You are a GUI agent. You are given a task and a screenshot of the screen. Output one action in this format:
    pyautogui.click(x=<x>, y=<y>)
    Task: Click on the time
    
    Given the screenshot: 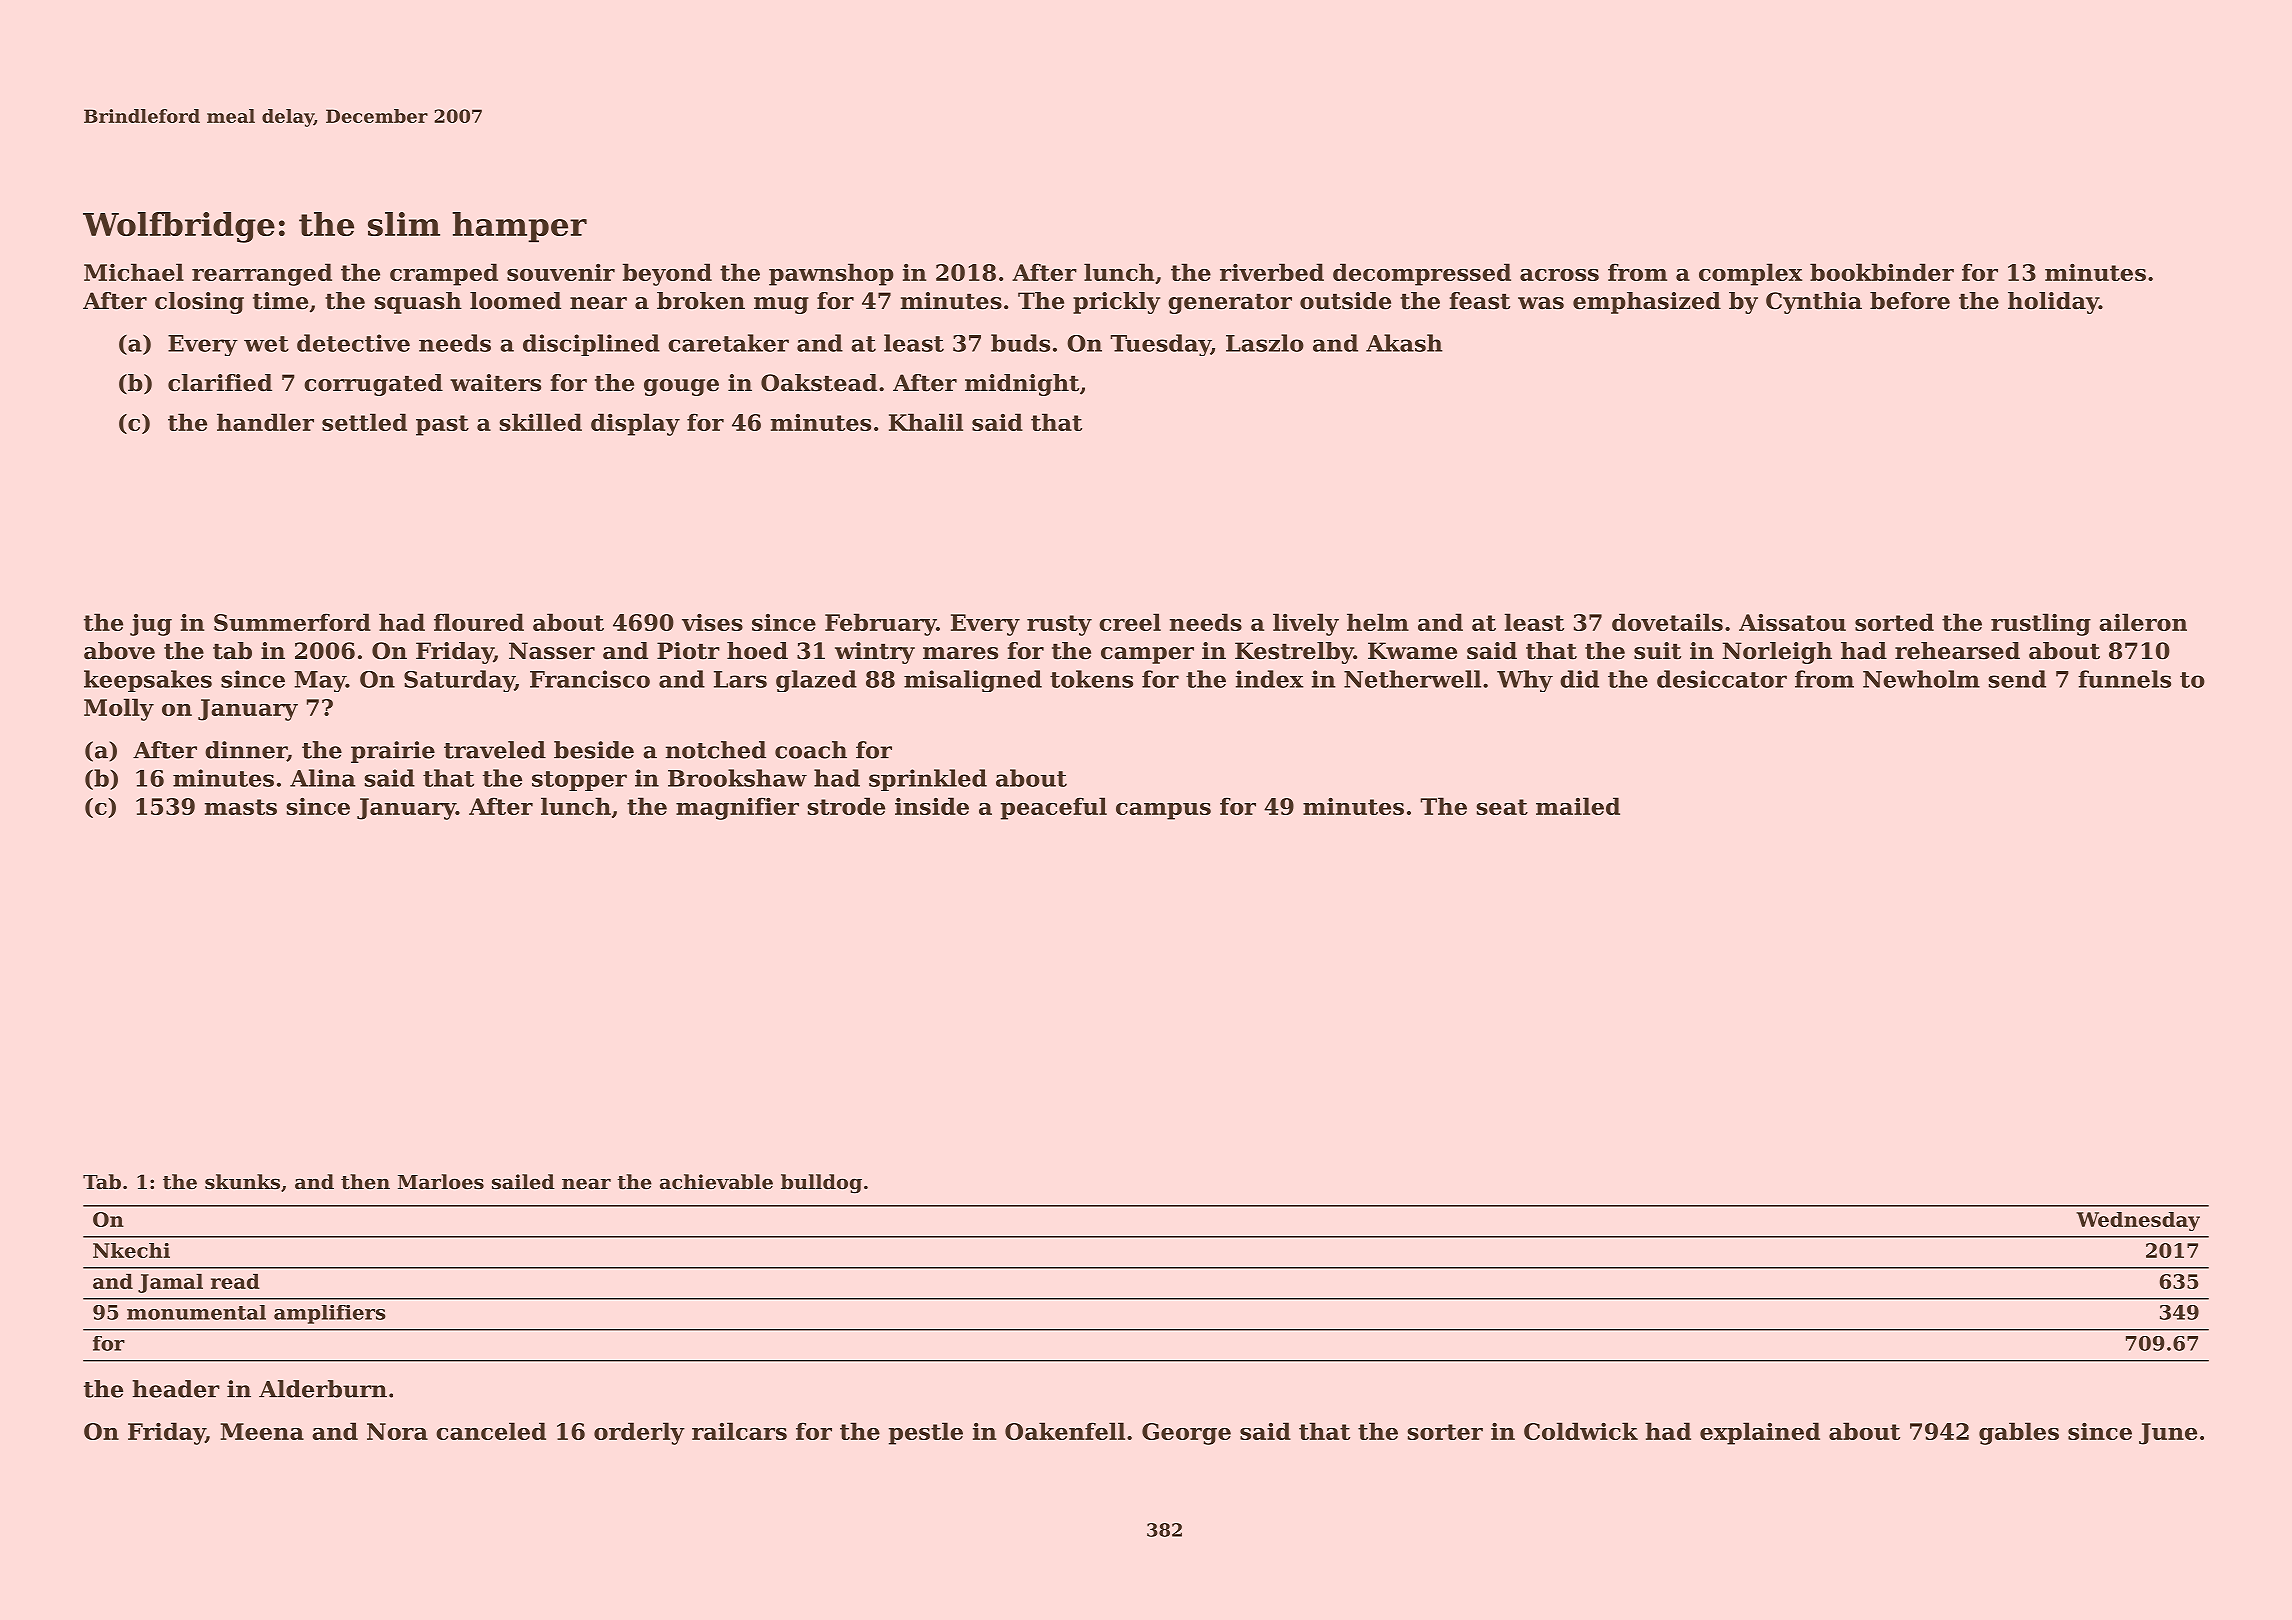 What is the action you would take?
    pyautogui.click(x=280, y=301)
